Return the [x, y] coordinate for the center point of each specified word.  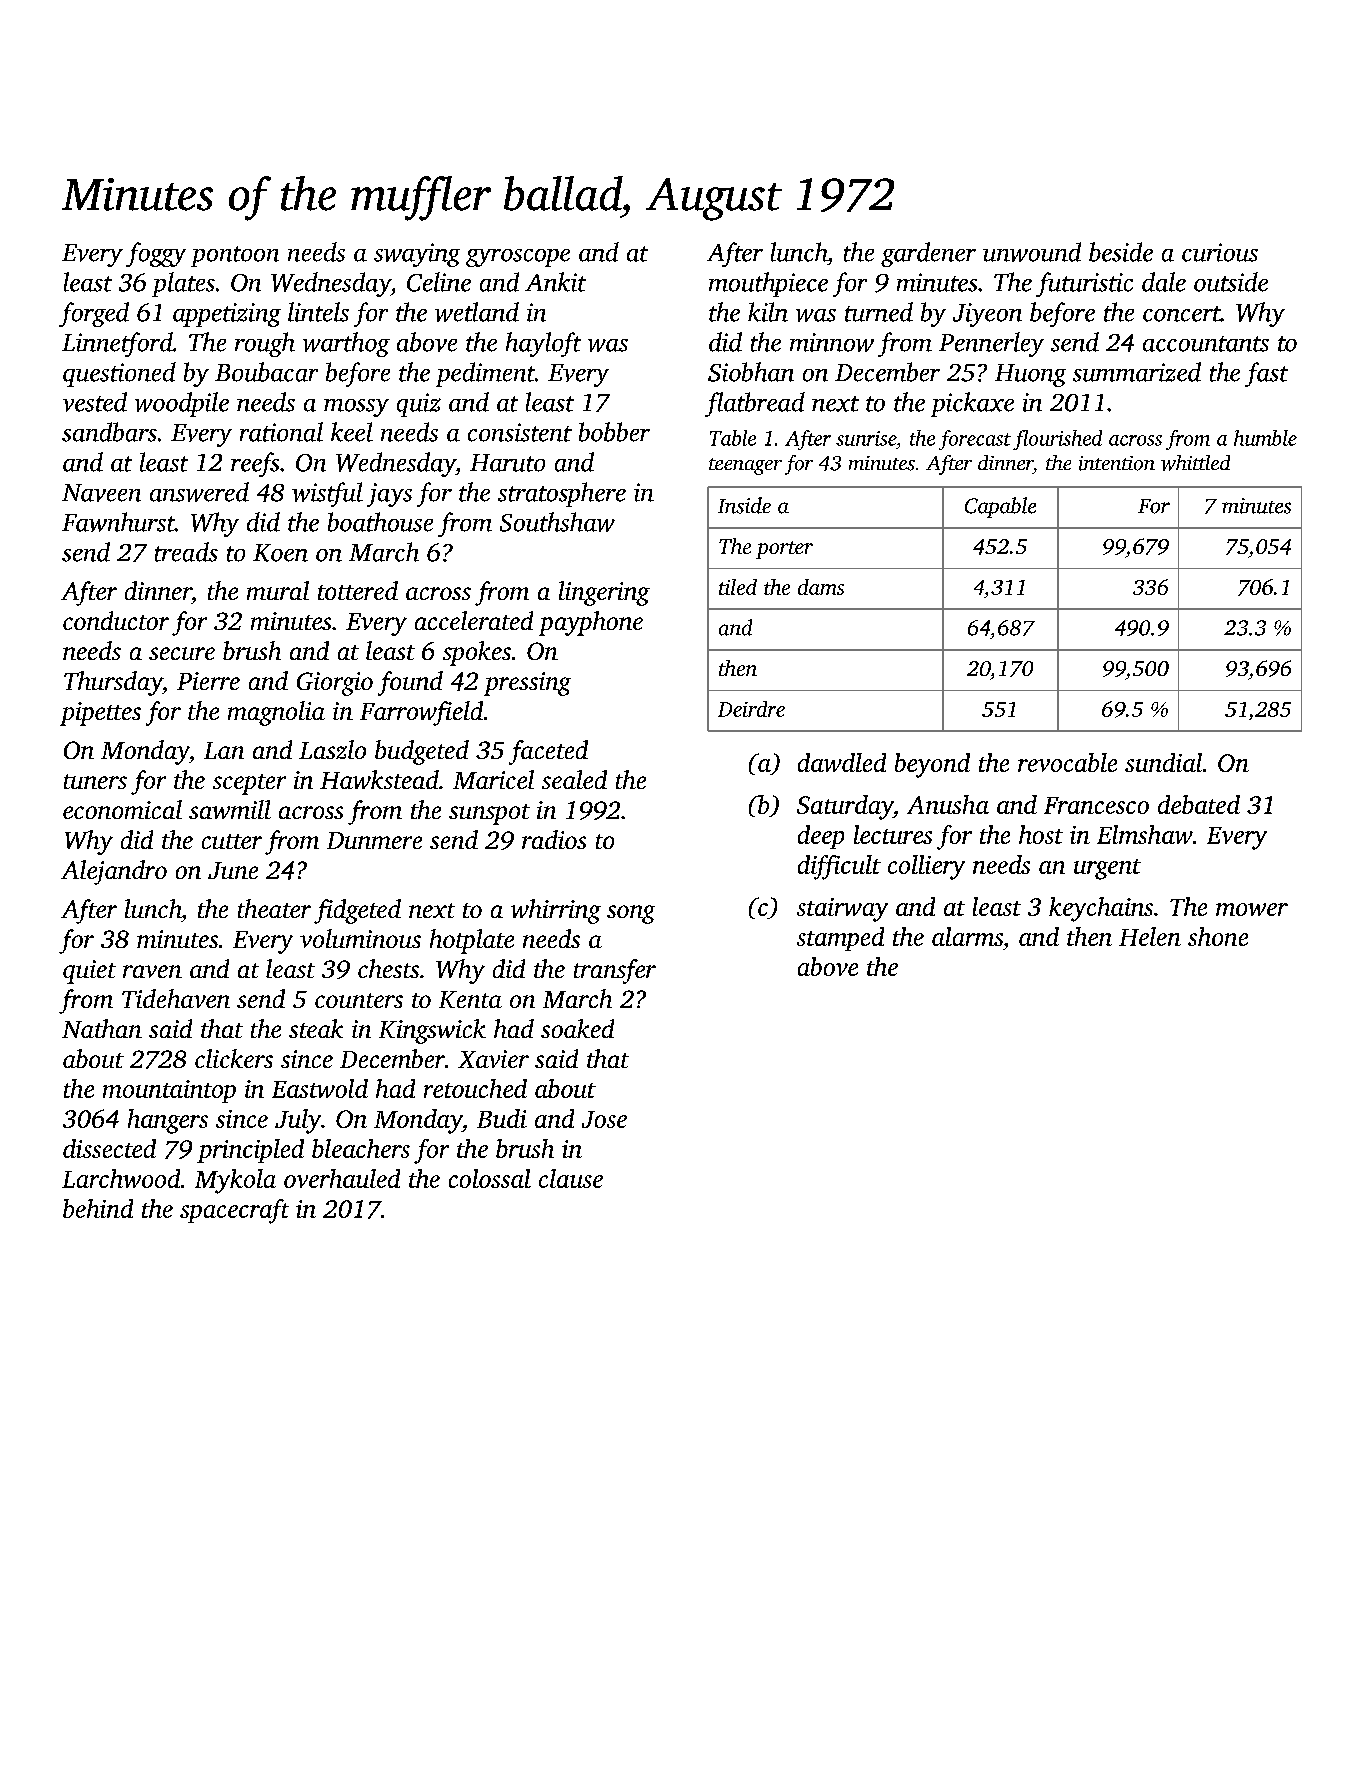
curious [1220, 252]
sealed [574, 779]
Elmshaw [1145, 834]
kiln [768, 312]
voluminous [360, 938]
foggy [156, 254]
